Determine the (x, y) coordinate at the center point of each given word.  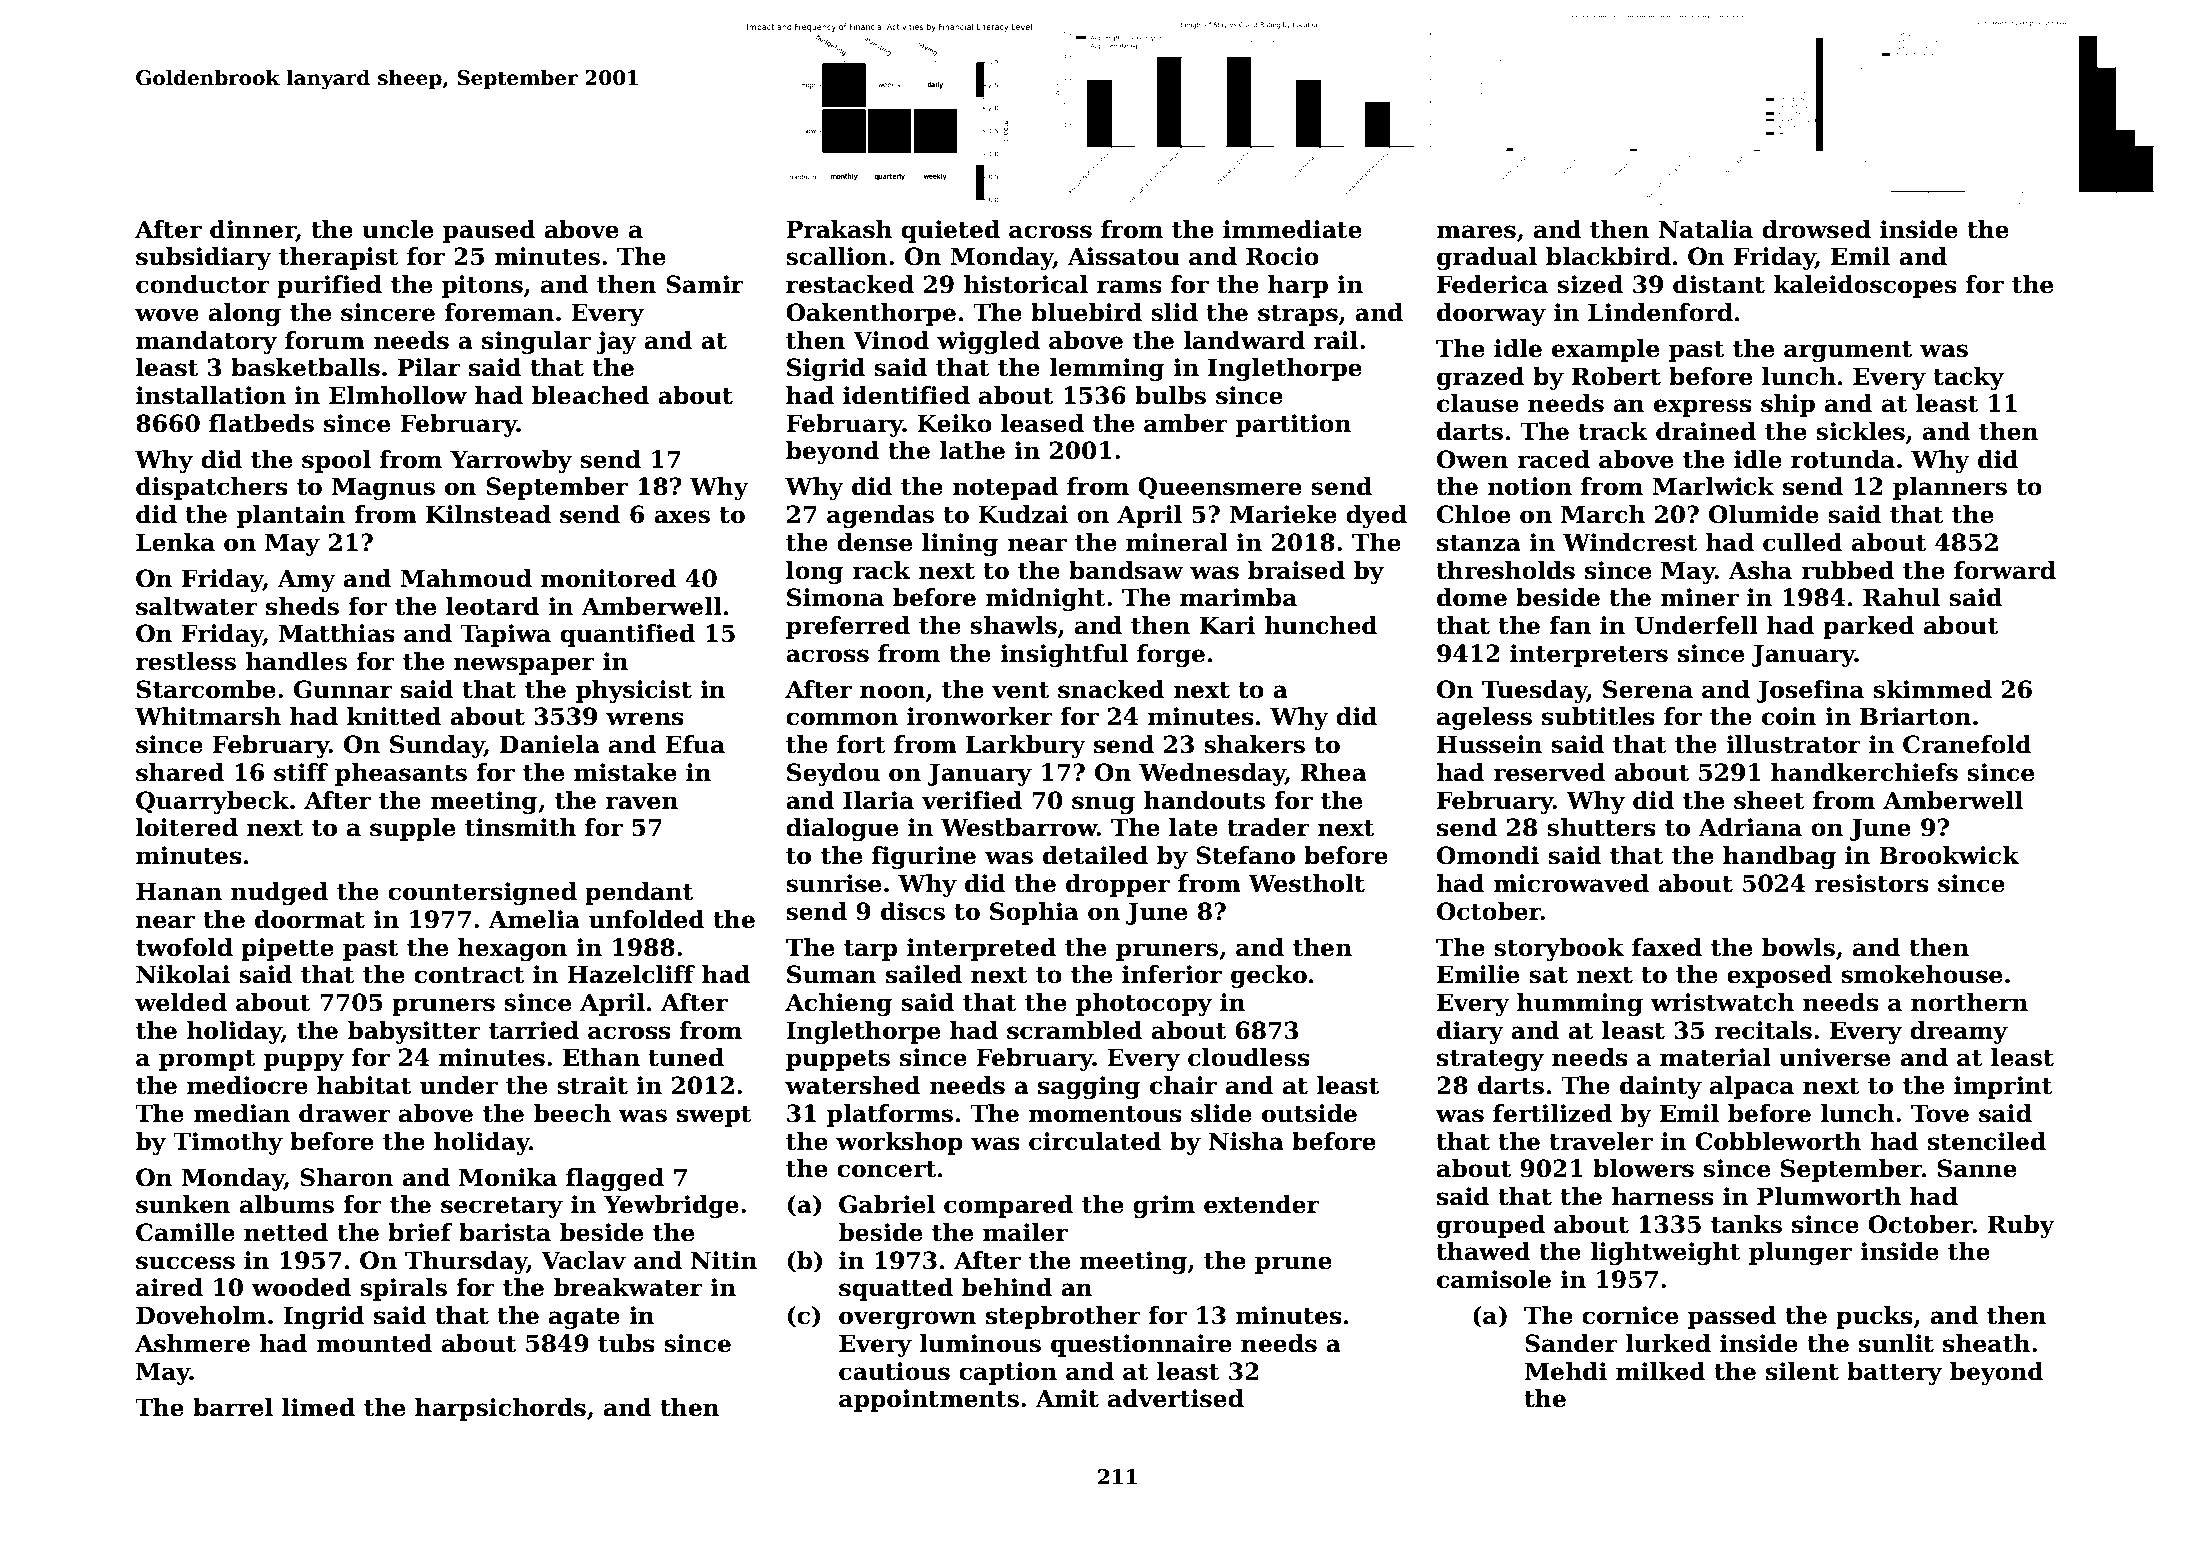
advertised (1176, 1398)
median (241, 1113)
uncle (397, 229)
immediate (1292, 229)
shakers (1254, 744)
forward (2005, 570)
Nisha (1246, 1141)
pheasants (401, 774)
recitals (1763, 1030)
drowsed (1816, 229)
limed (318, 1407)
